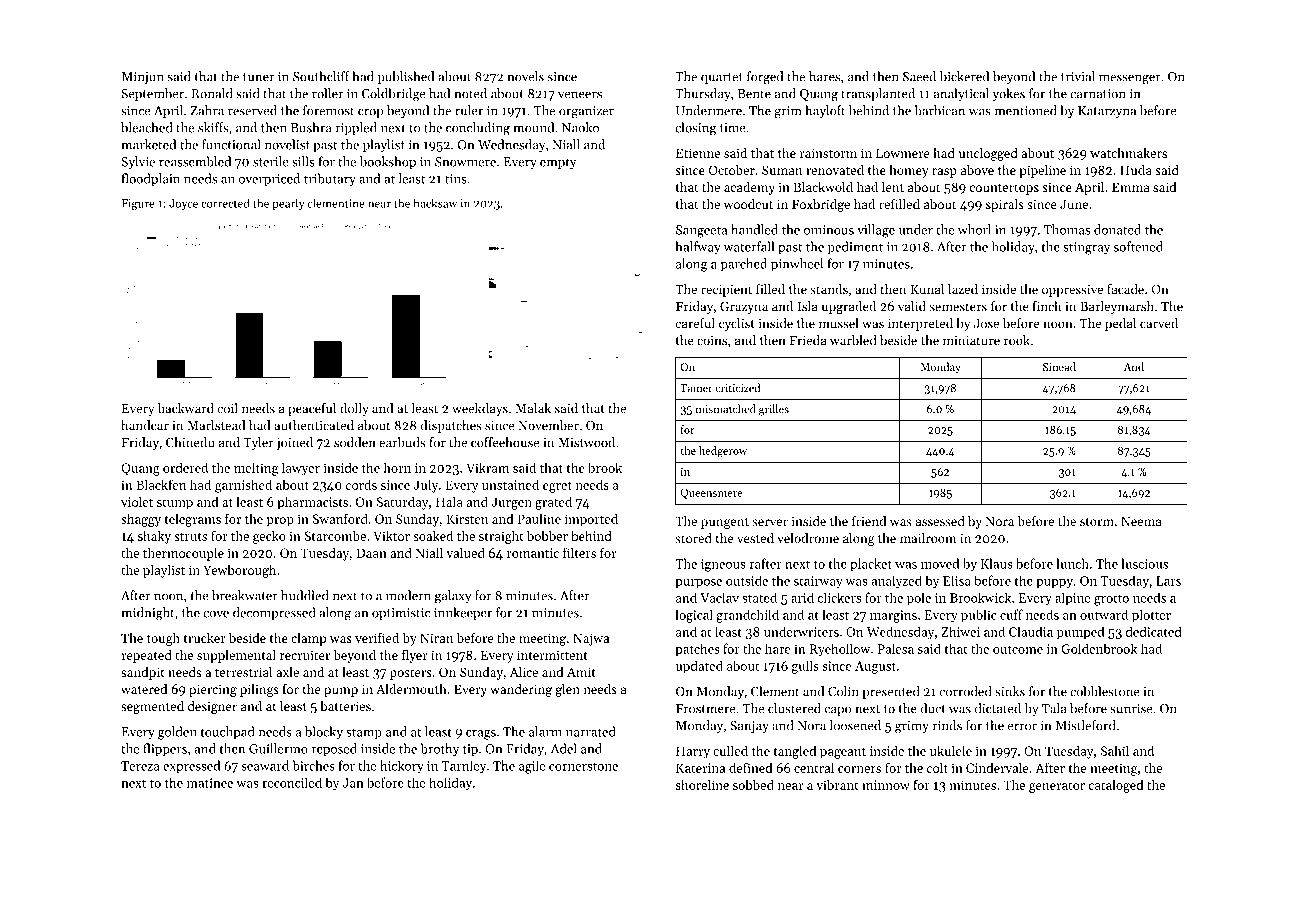  Describe the element at coordinates (312, 409) in the image. I see `peaceful` at that location.
